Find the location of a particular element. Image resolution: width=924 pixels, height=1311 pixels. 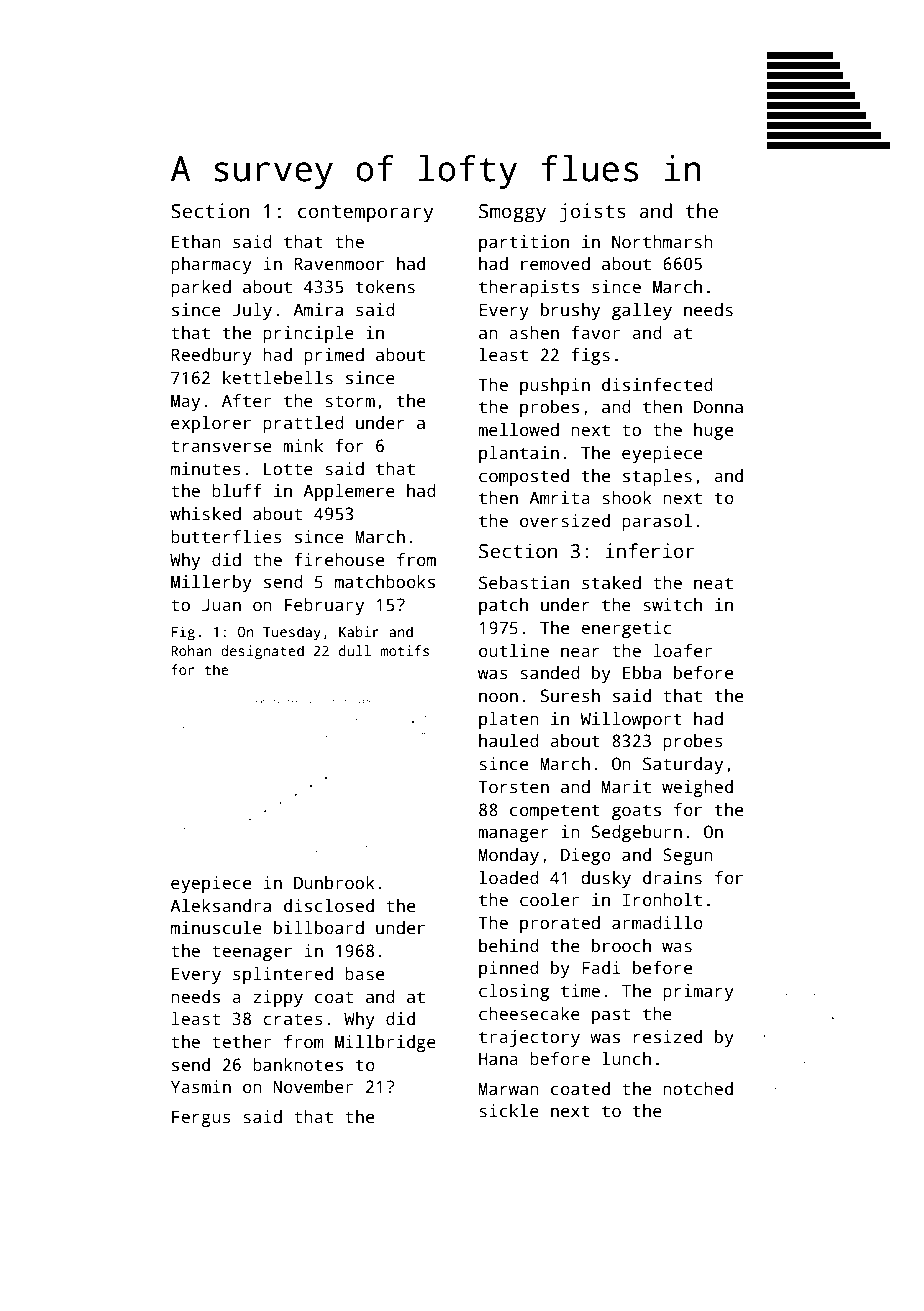

crates is located at coordinates (293, 1019).
